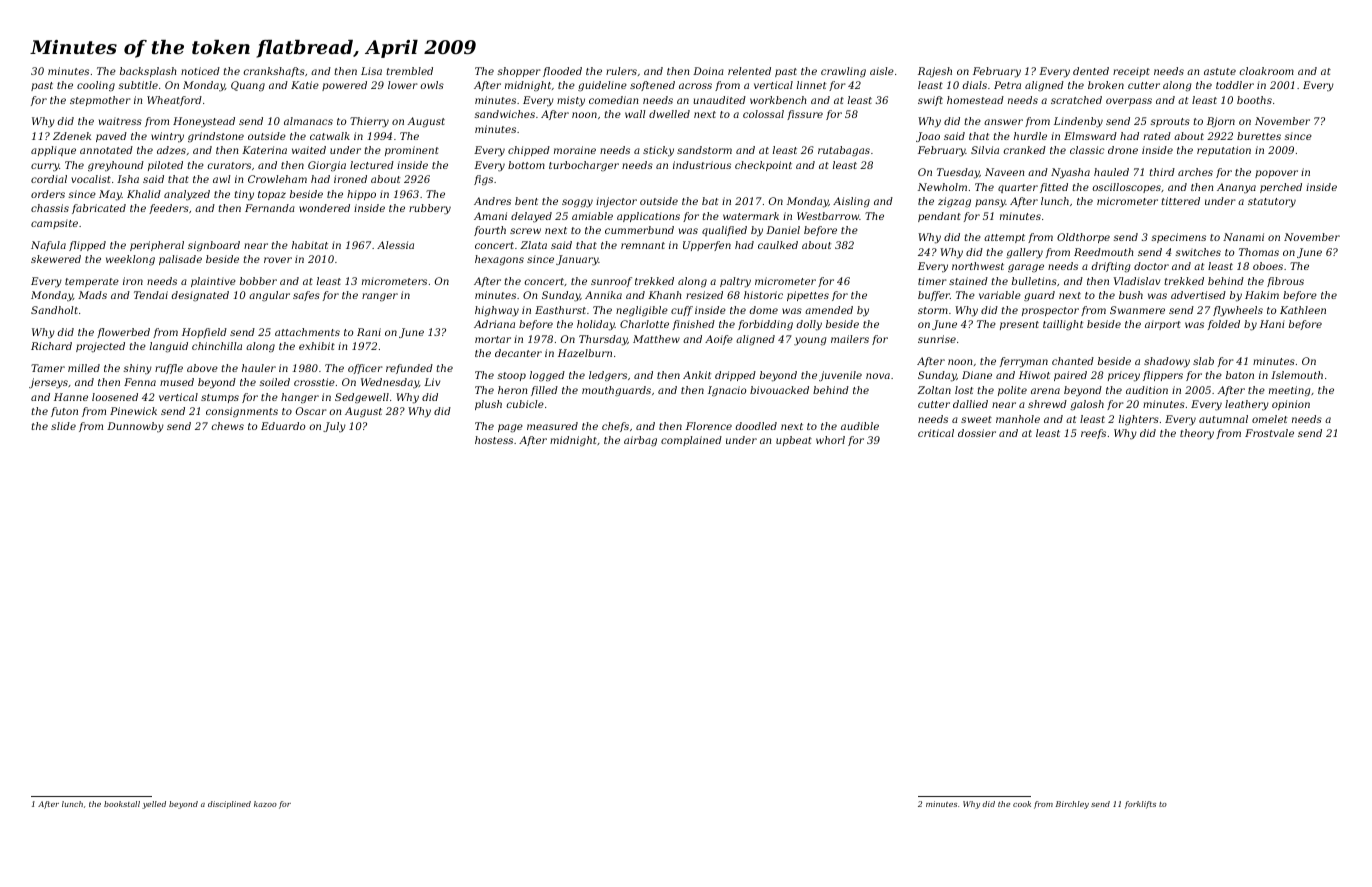 The width and height of the screenshot is (1372, 887). I want to click on disciplined, so click(229, 804).
